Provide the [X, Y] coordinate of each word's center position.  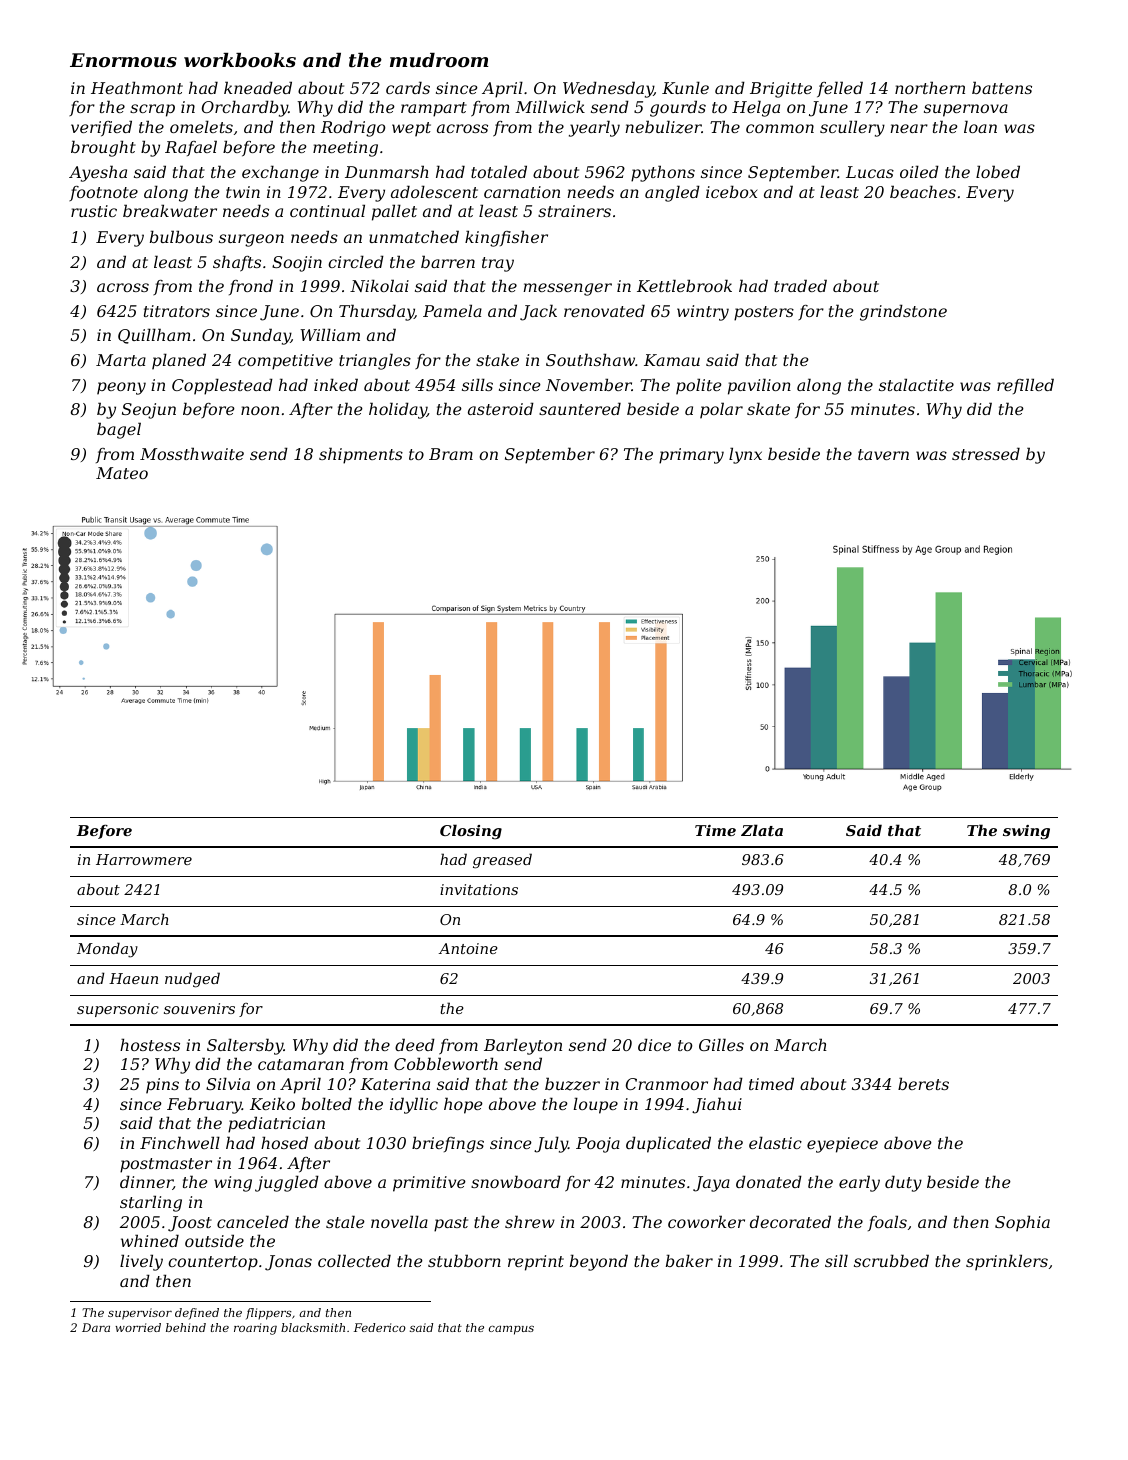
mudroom [439, 60]
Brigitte [781, 90]
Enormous [123, 60]
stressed [986, 453]
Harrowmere [144, 859]
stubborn [464, 1260]
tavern [883, 454]
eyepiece [842, 1145]
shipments [361, 455]
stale [345, 1221]
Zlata [762, 830]
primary [691, 456]
